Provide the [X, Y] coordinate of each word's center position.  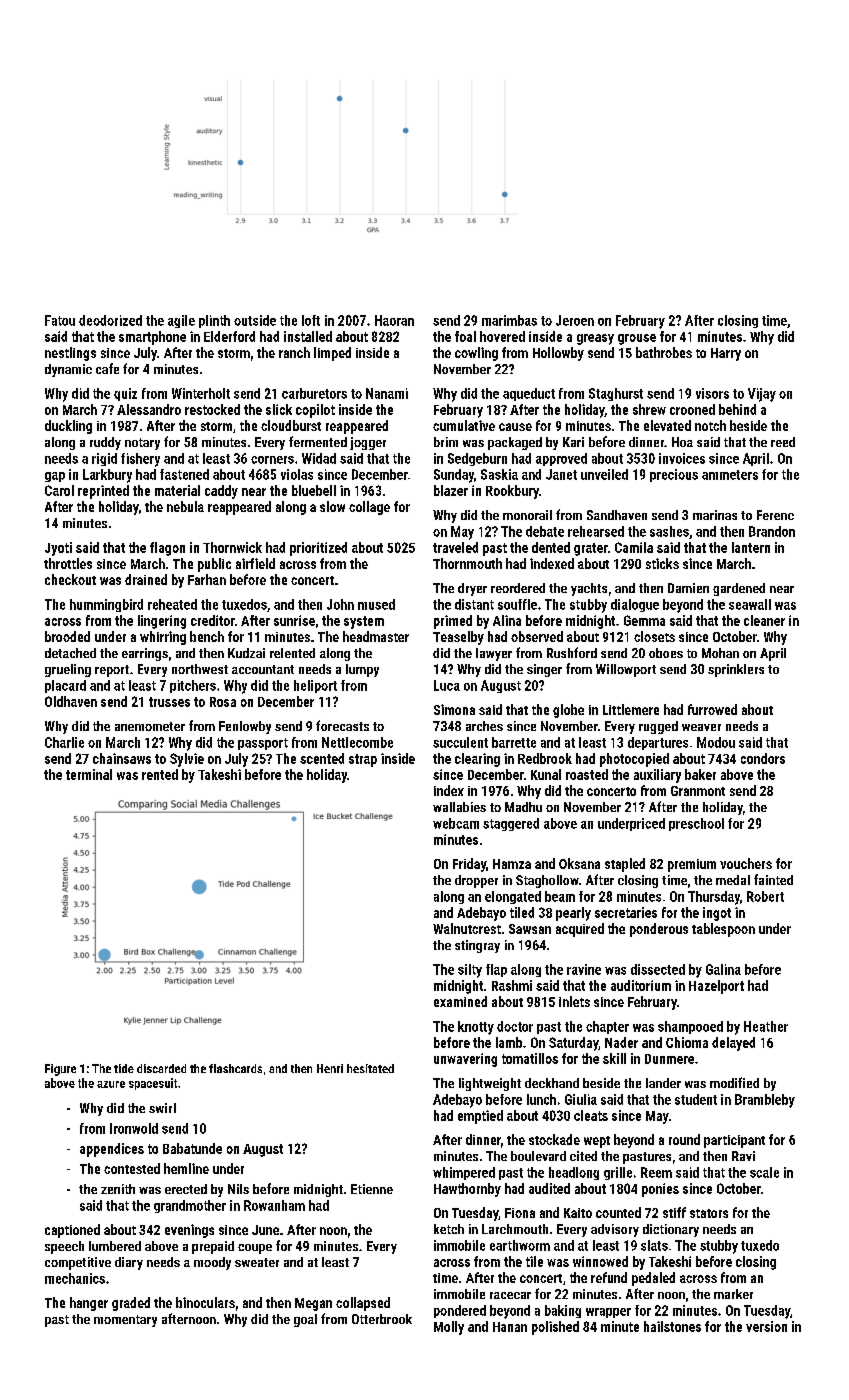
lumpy [362, 670]
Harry [726, 354]
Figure [60, 1070]
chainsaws [122, 758]
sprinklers [736, 670]
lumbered [115, 1246]
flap [496, 970]
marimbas [509, 320]
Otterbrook [382, 1319]
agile [181, 321]
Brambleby [765, 1101]
